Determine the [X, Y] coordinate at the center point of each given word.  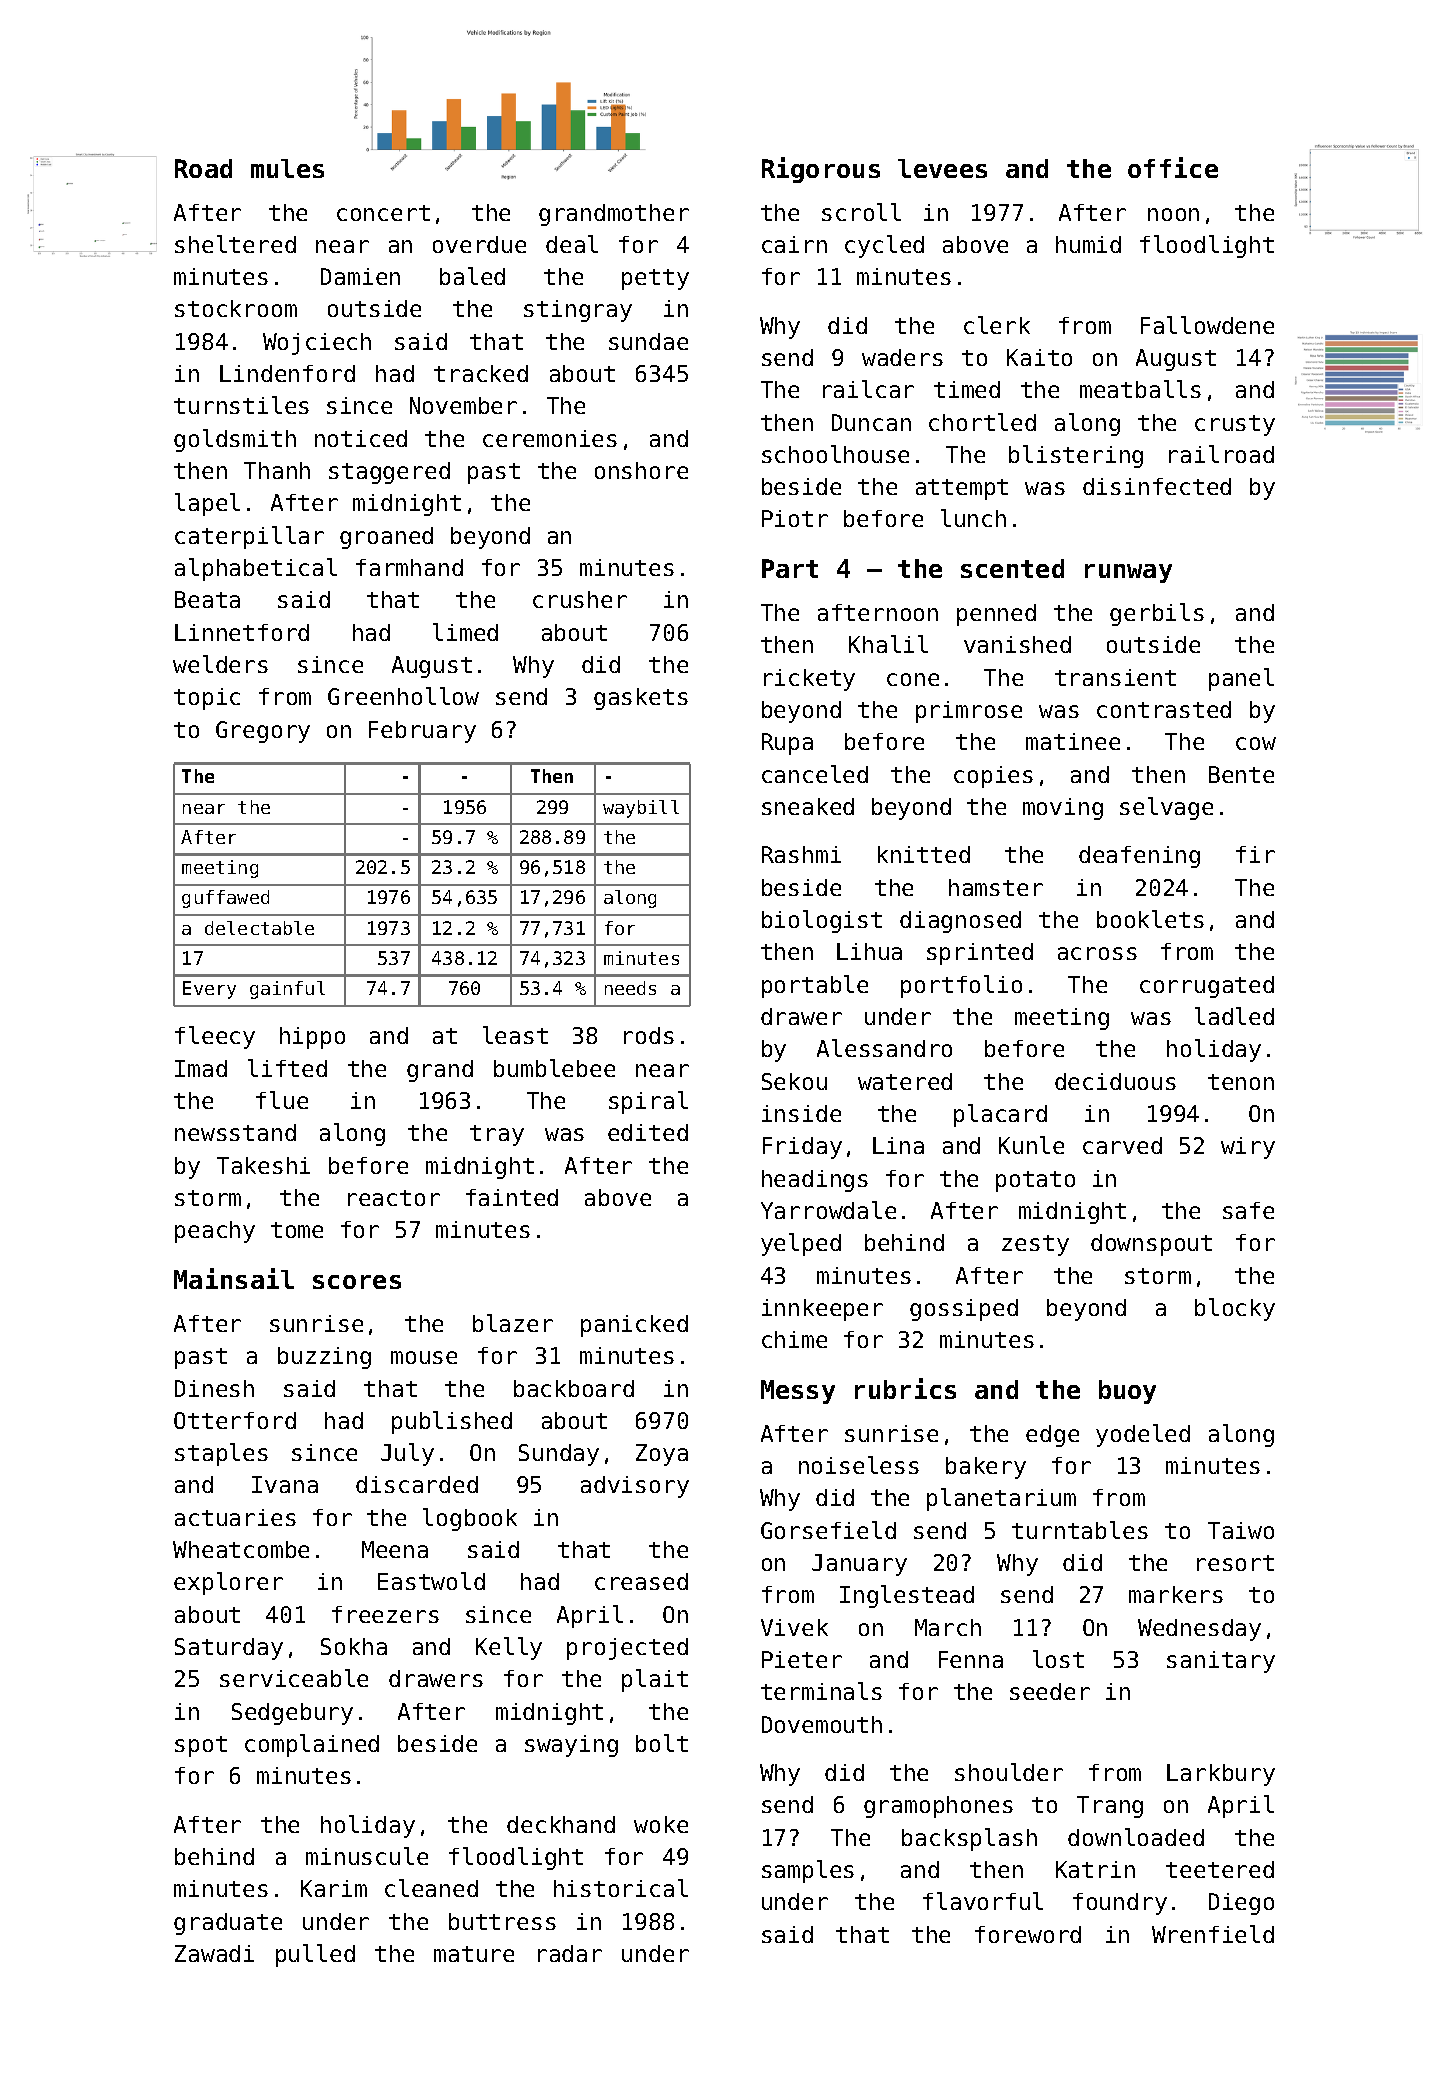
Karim [334, 1888]
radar [570, 1953]
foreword [1028, 1934]
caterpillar [249, 537]
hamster [996, 887]
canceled [815, 774]
